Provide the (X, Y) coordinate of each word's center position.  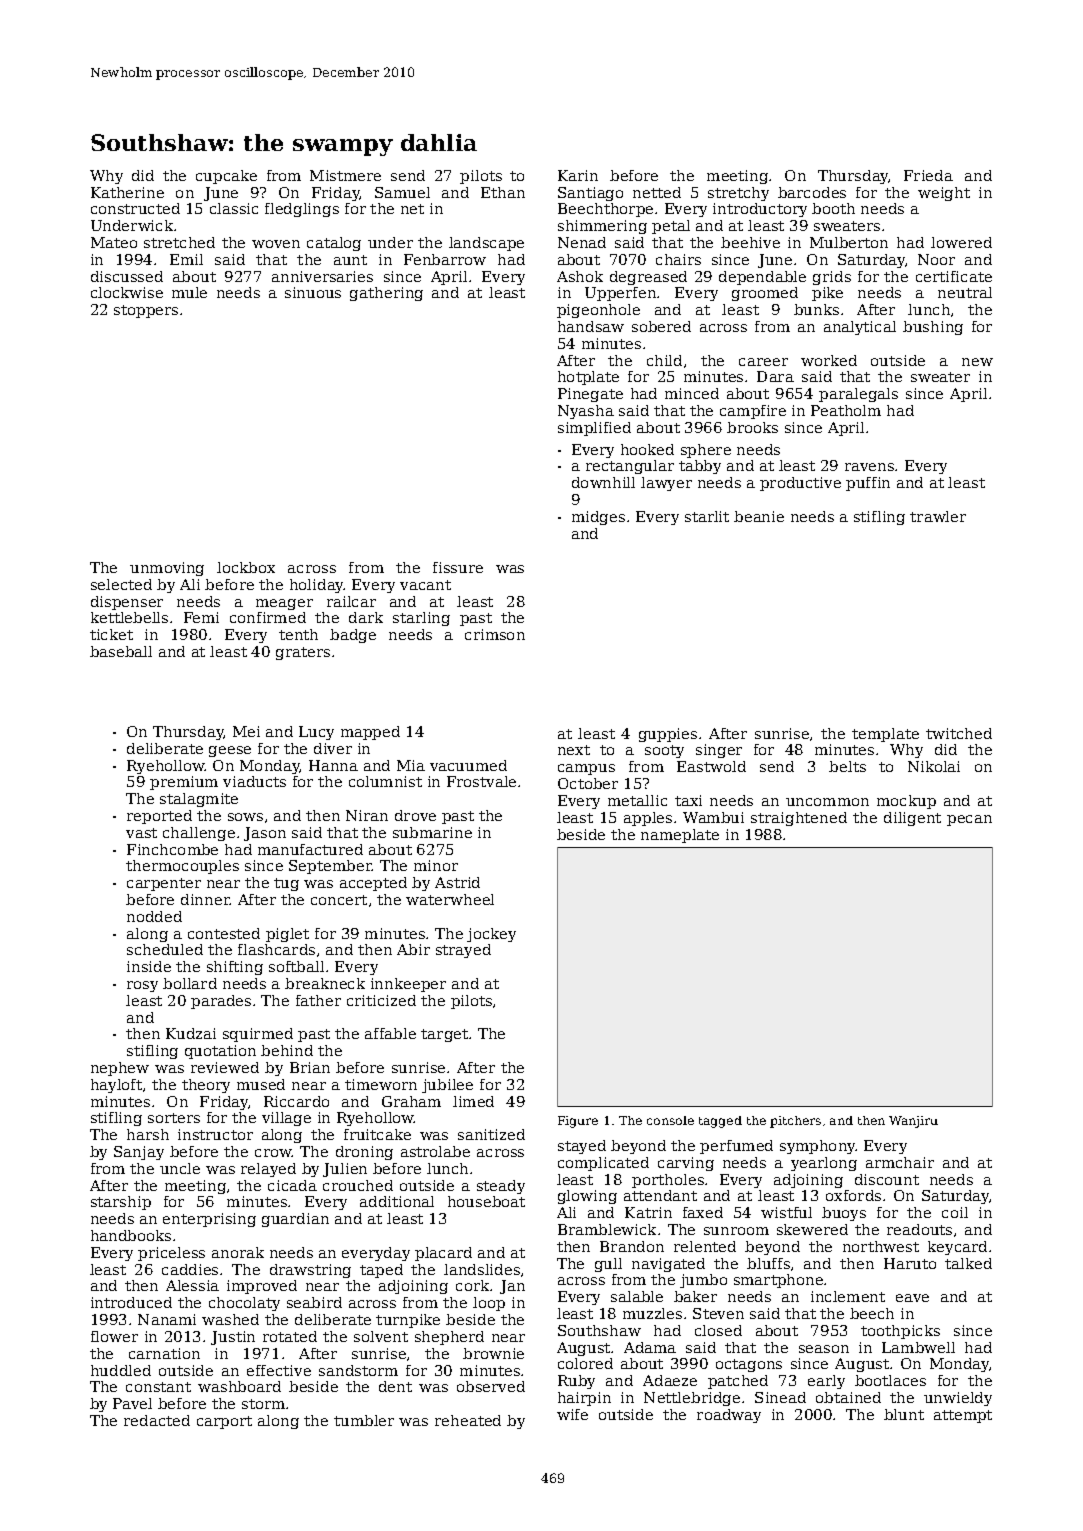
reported (159, 817)
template (885, 735)
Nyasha (586, 412)
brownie (493, 1353)
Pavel (132, 1403)
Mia (411, 765)
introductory (760, 210)
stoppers (146, 311)
